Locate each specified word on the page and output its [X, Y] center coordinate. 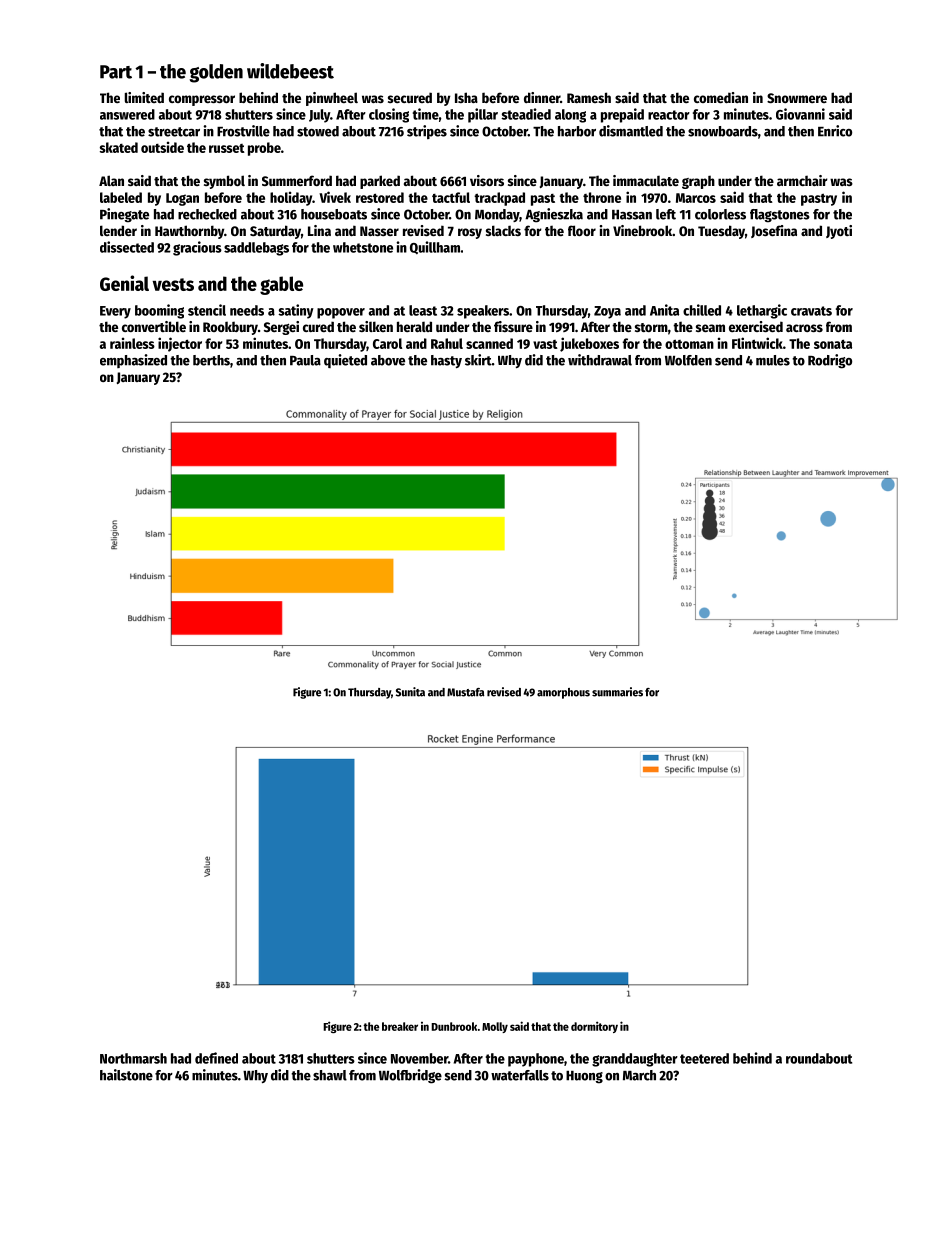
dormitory [594, 1027]
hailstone [126, 1075]
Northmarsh [133, 1058]
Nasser [379, 231]
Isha [466, 97]
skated [119, 147]
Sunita [410, 692]
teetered [704, 1058]
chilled [702, 310]
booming [159, 311]
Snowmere [797, 98]
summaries [617, 692]
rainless [132, 343]
